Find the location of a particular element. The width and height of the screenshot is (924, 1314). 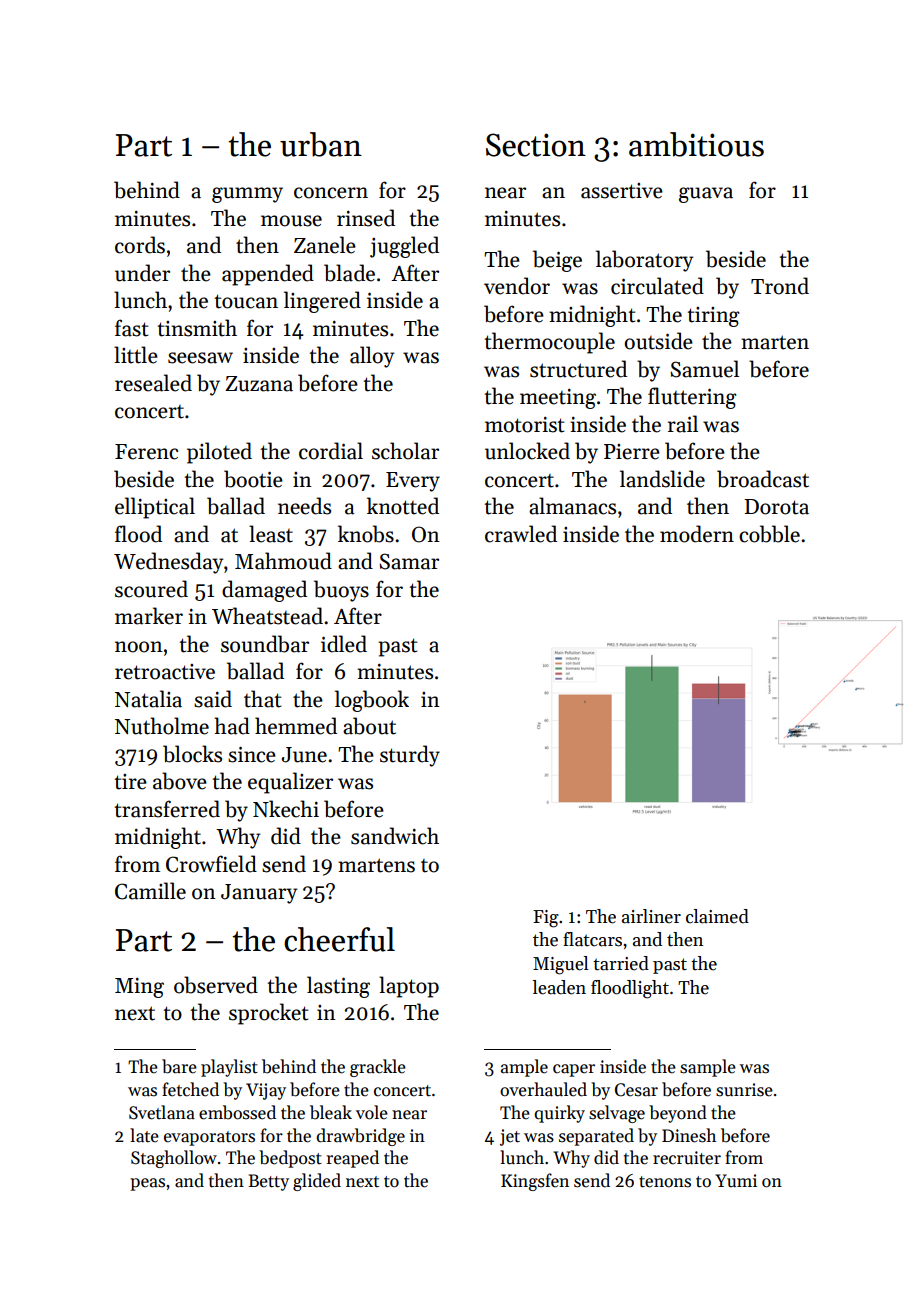

jet is located at coordinates (510, 1137).
